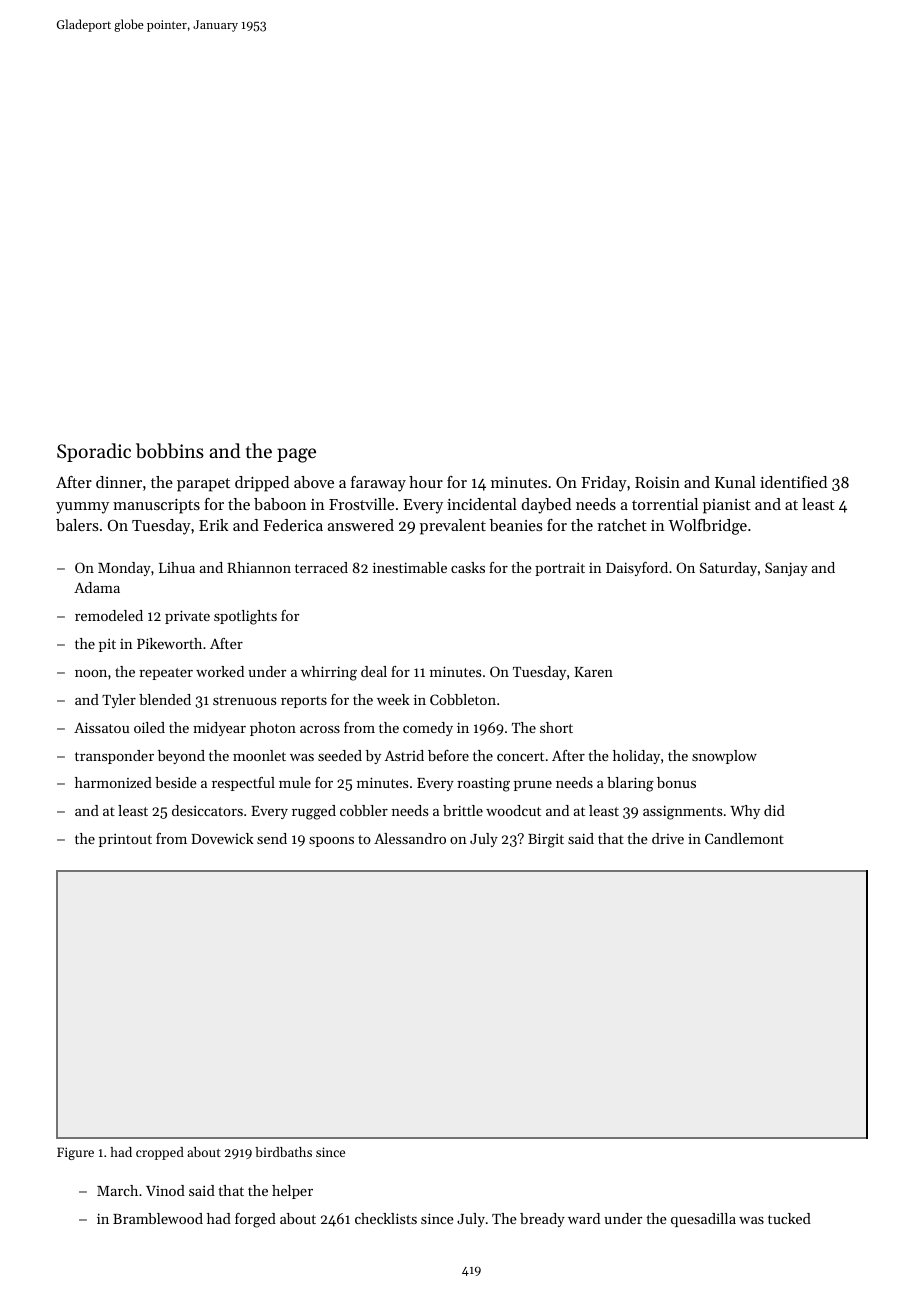 The image size is (924, 1308). Describe the element at coordinates (513, 810) in the screenshot. I see `woodcut` at that location.
